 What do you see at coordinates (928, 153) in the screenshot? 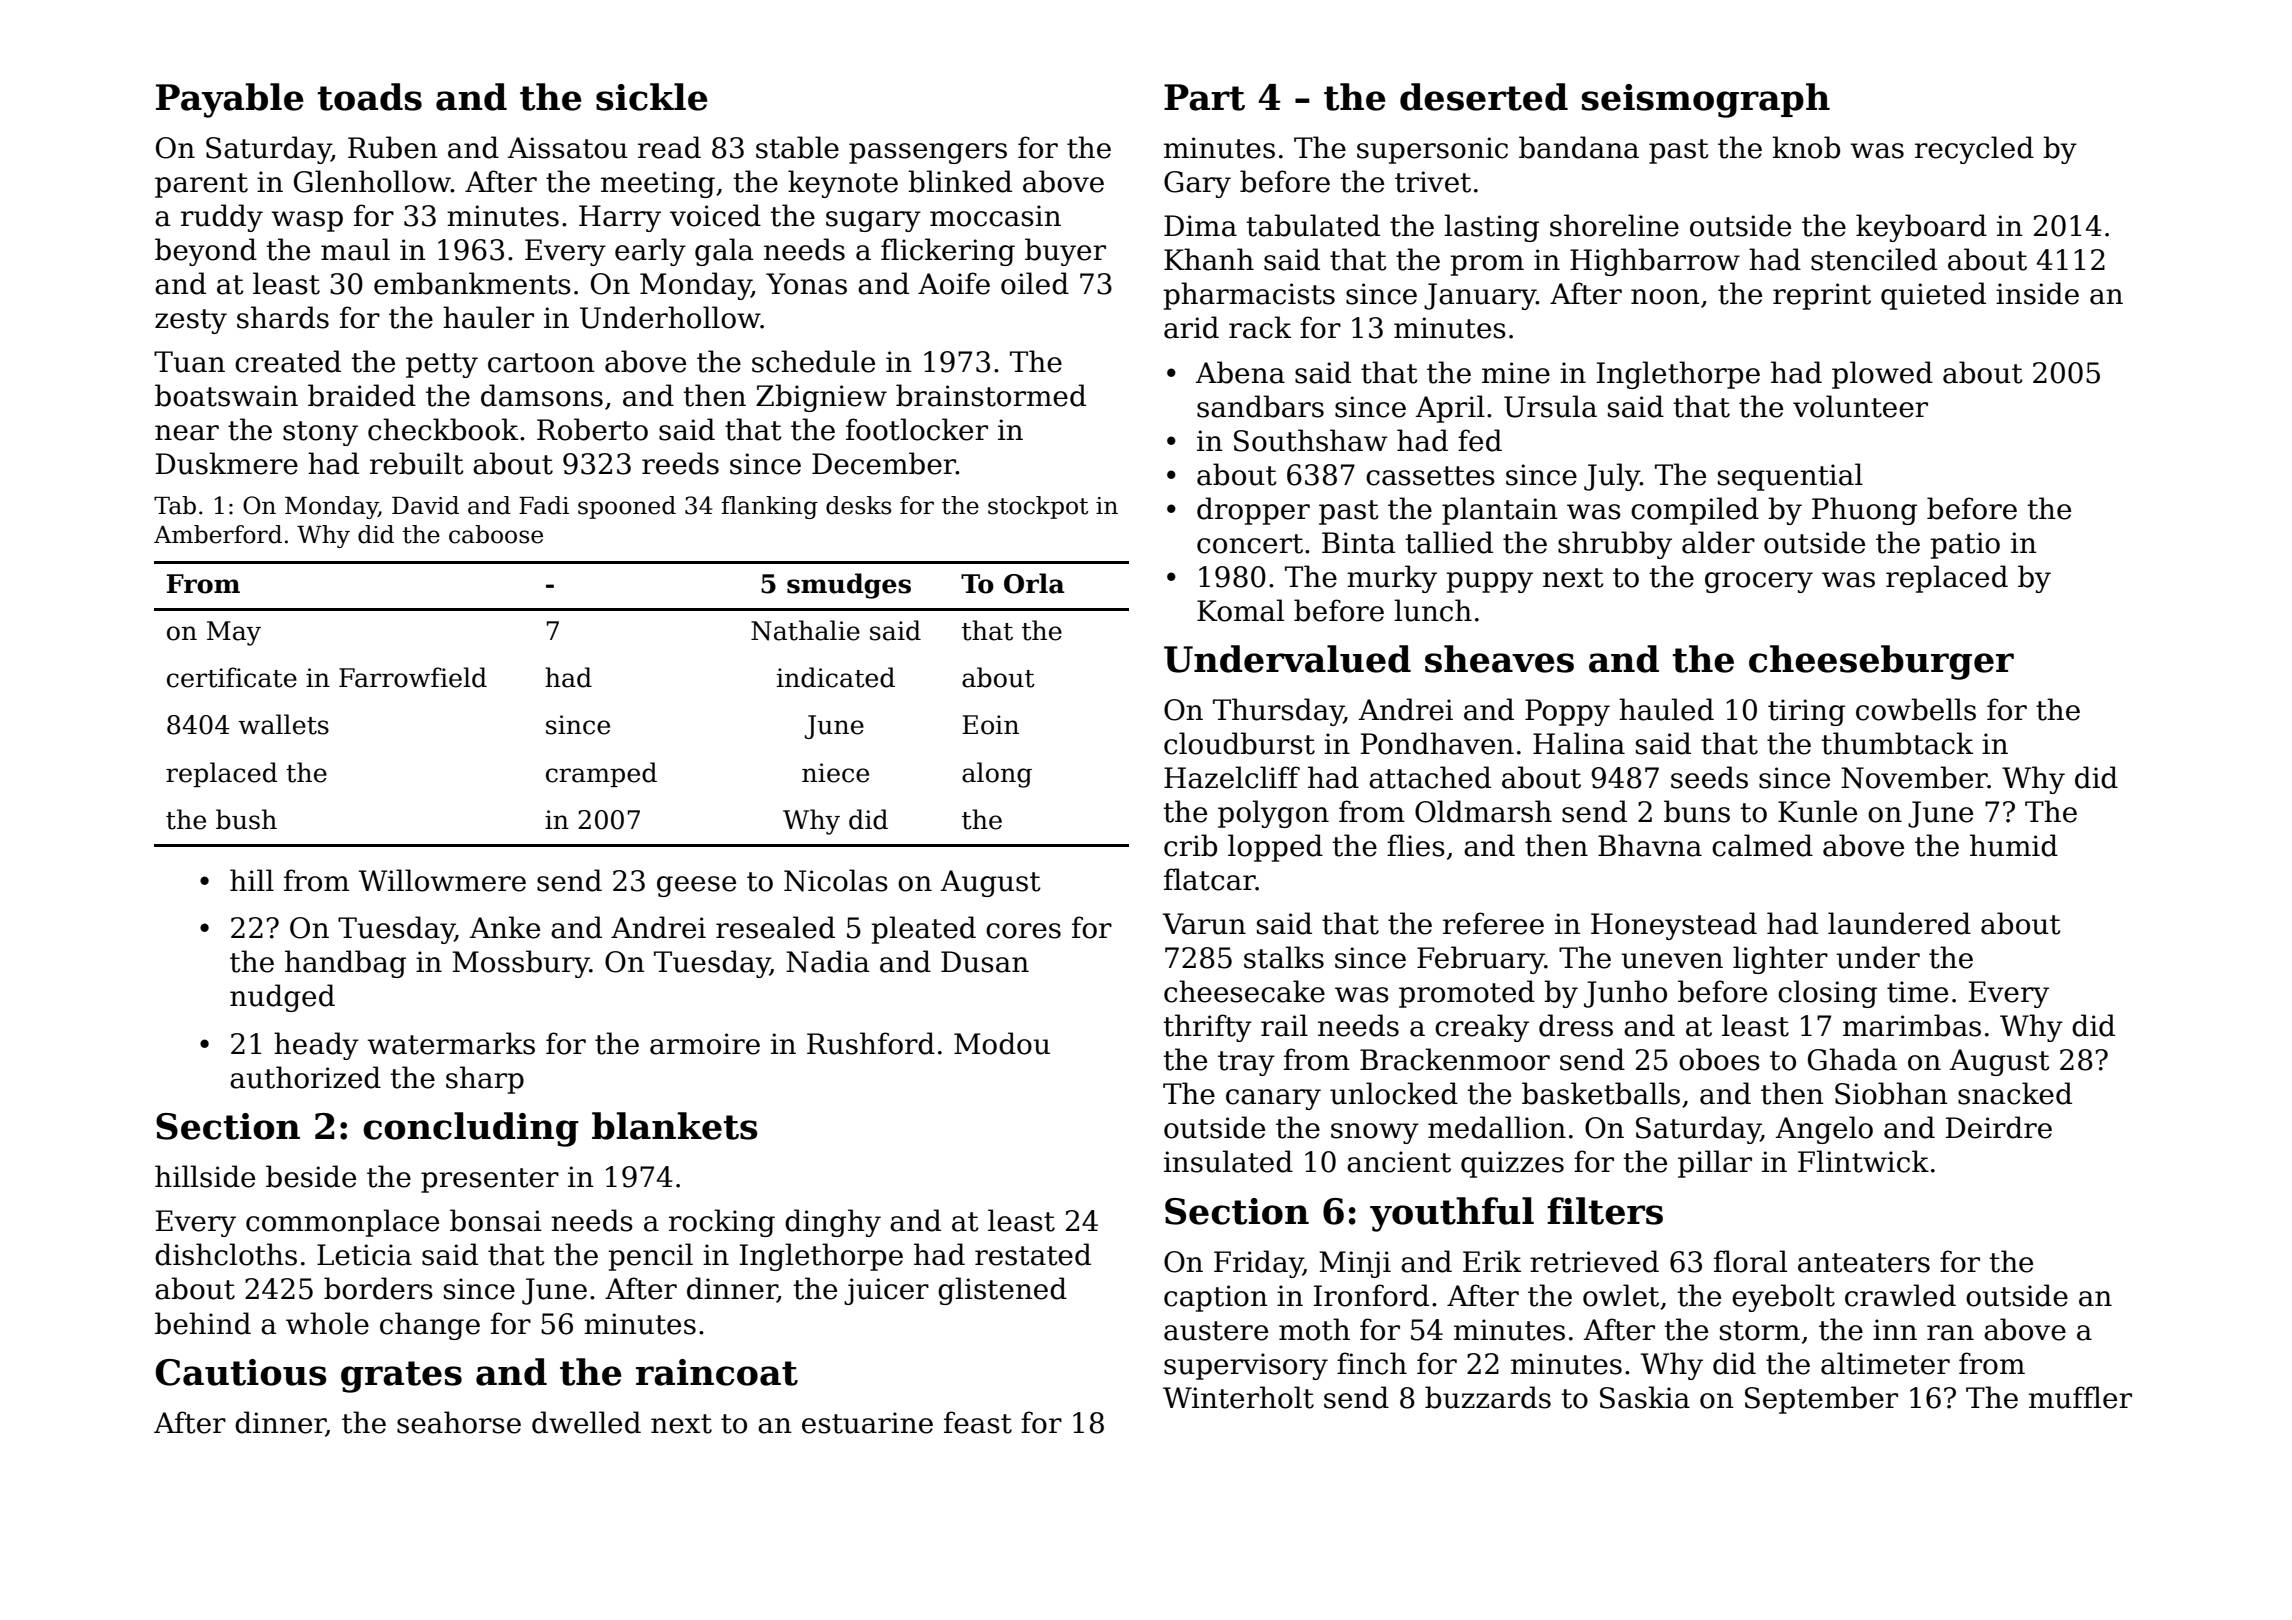
I see `passengers` at bounding box center [928, 153].
